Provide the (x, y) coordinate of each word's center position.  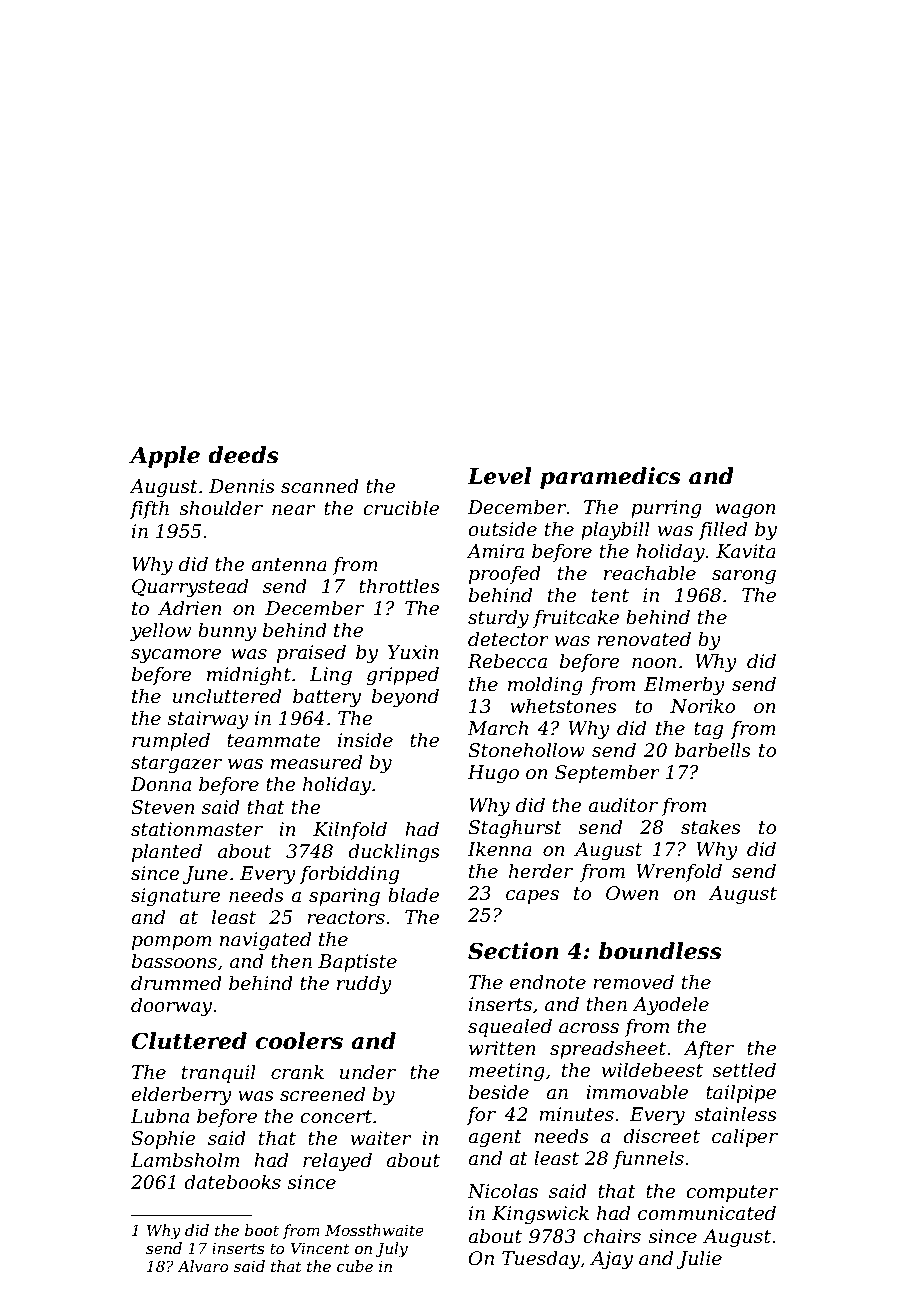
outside (502, 529)
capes (532, 897)
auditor (623, 805)
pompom (172, 943)
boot (262, 1230)
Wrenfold (679, 872)
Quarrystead (190, 587)
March (497, 728)
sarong (744, 577)
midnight (249, 675)
